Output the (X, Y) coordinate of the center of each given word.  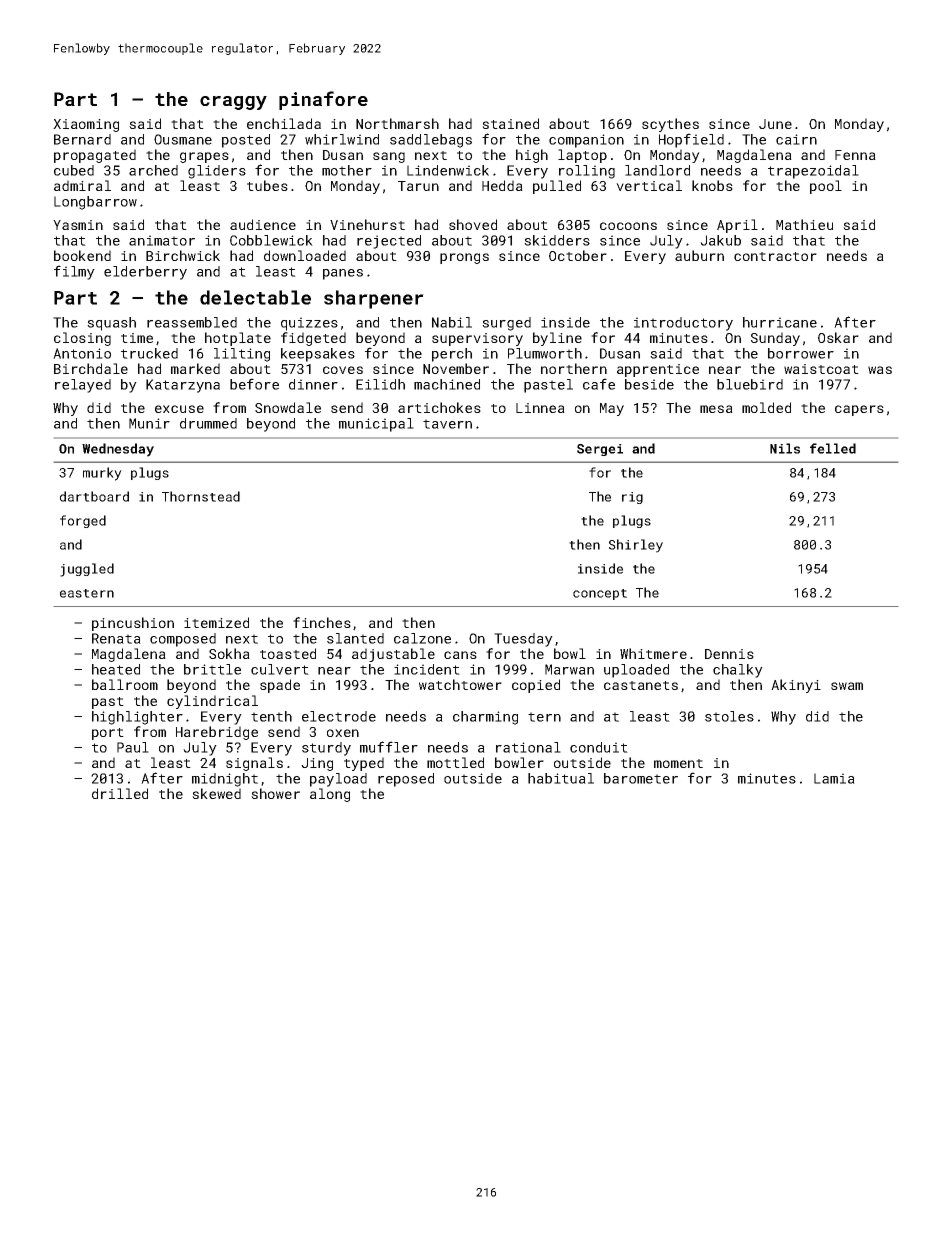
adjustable (393, 655)
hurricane (780, 322)
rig (632, 498)
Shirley (636, 546)
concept (600, 594)
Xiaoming (86, 125)
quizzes (309, 324)
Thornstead (201, 496)
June (775, 124)
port (108, 734)
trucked (149, 353)
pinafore (323, 100)
